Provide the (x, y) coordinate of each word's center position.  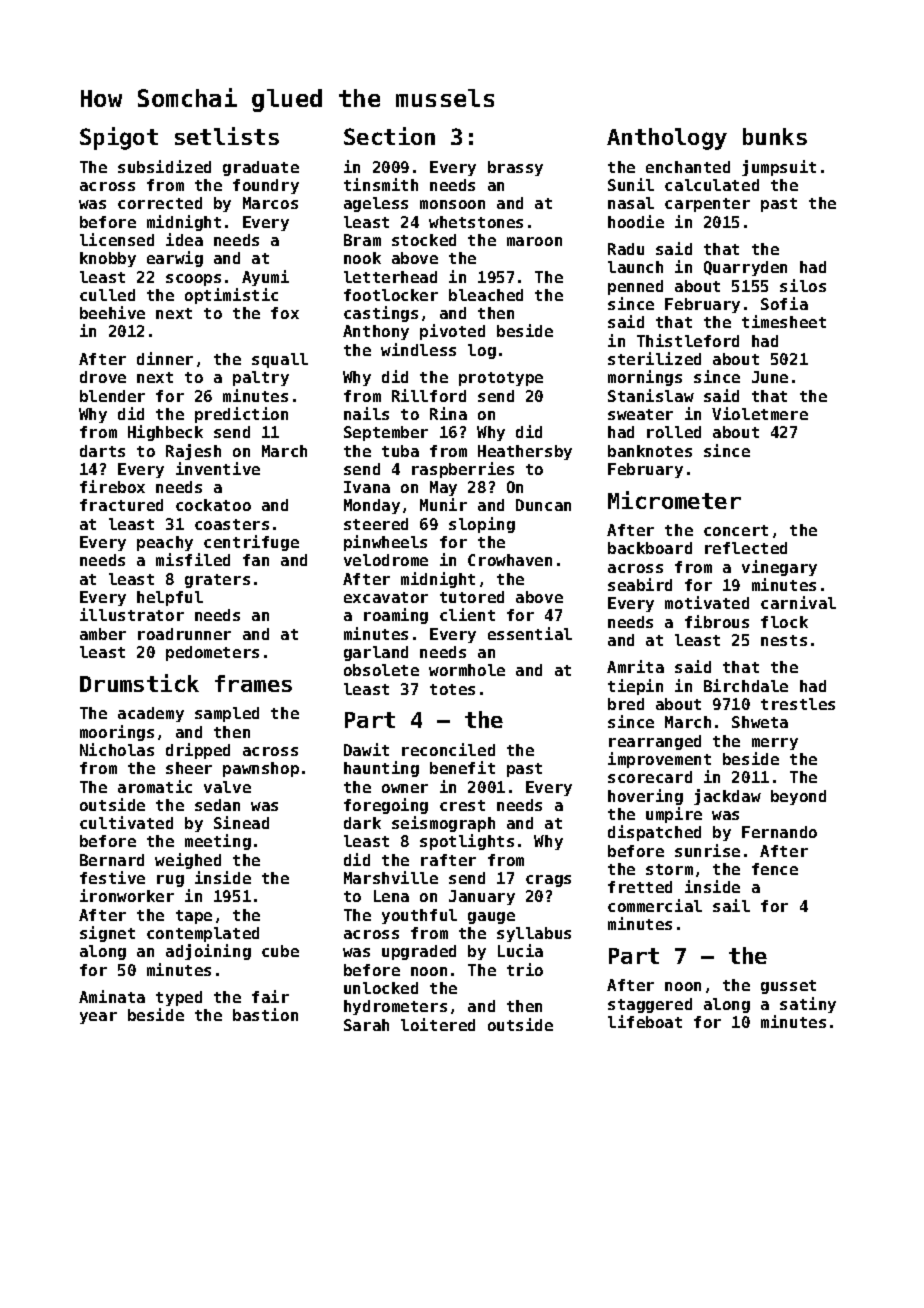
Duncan (543, 505)
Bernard (112, 860)
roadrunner (184, 634)
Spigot (119, 138)
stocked (424, 240)
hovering (645, 797)
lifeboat (645, 1021)
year (98, 1018)
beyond (798, 797)
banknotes (650, 451)
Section (389, 136)
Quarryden (745, 268)
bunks (775, 136)
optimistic (231, 296)
